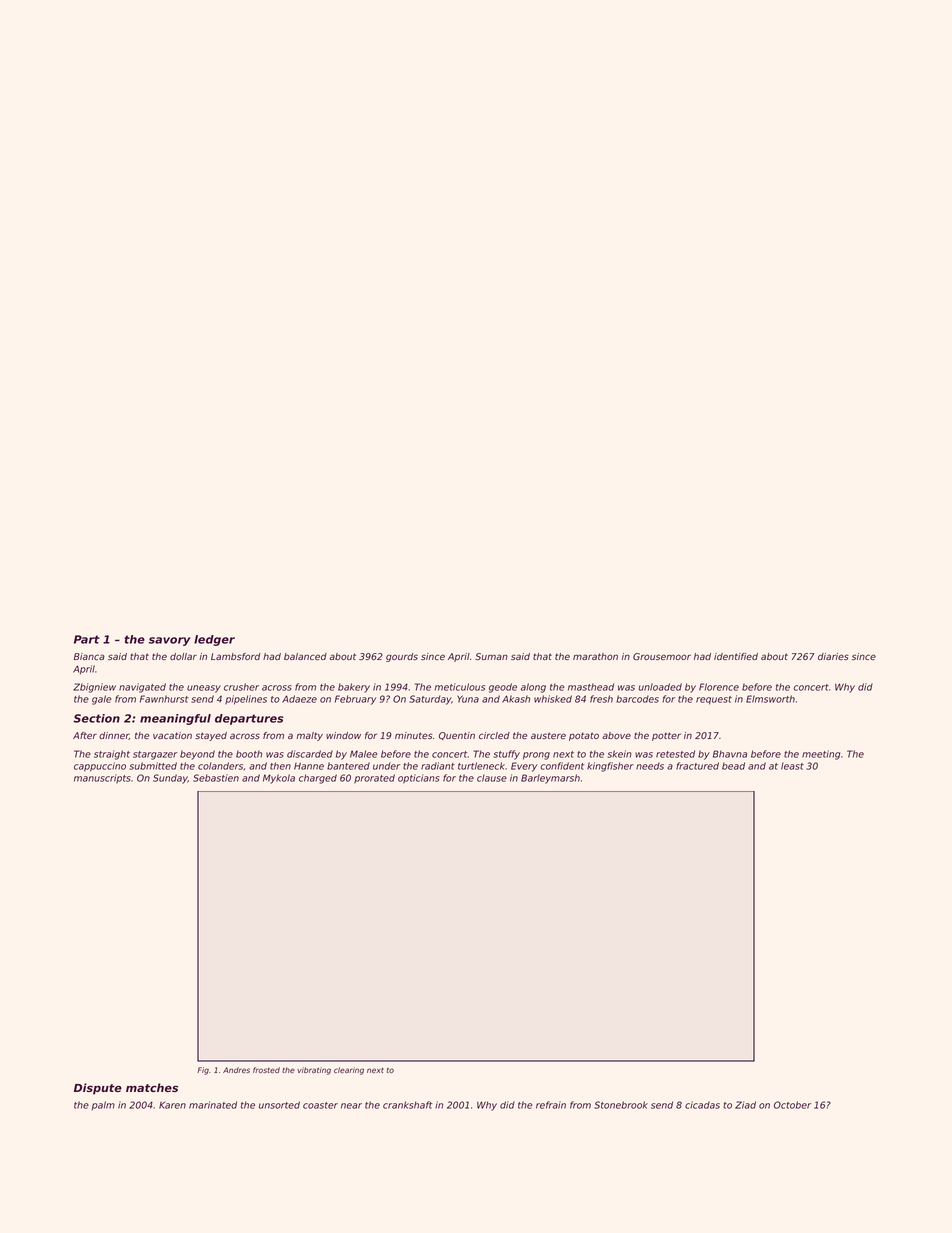 The height and width of the page is (1233, 952). Describe the element at coordinates (736, 656) in the page. I see `identified` at that location.
